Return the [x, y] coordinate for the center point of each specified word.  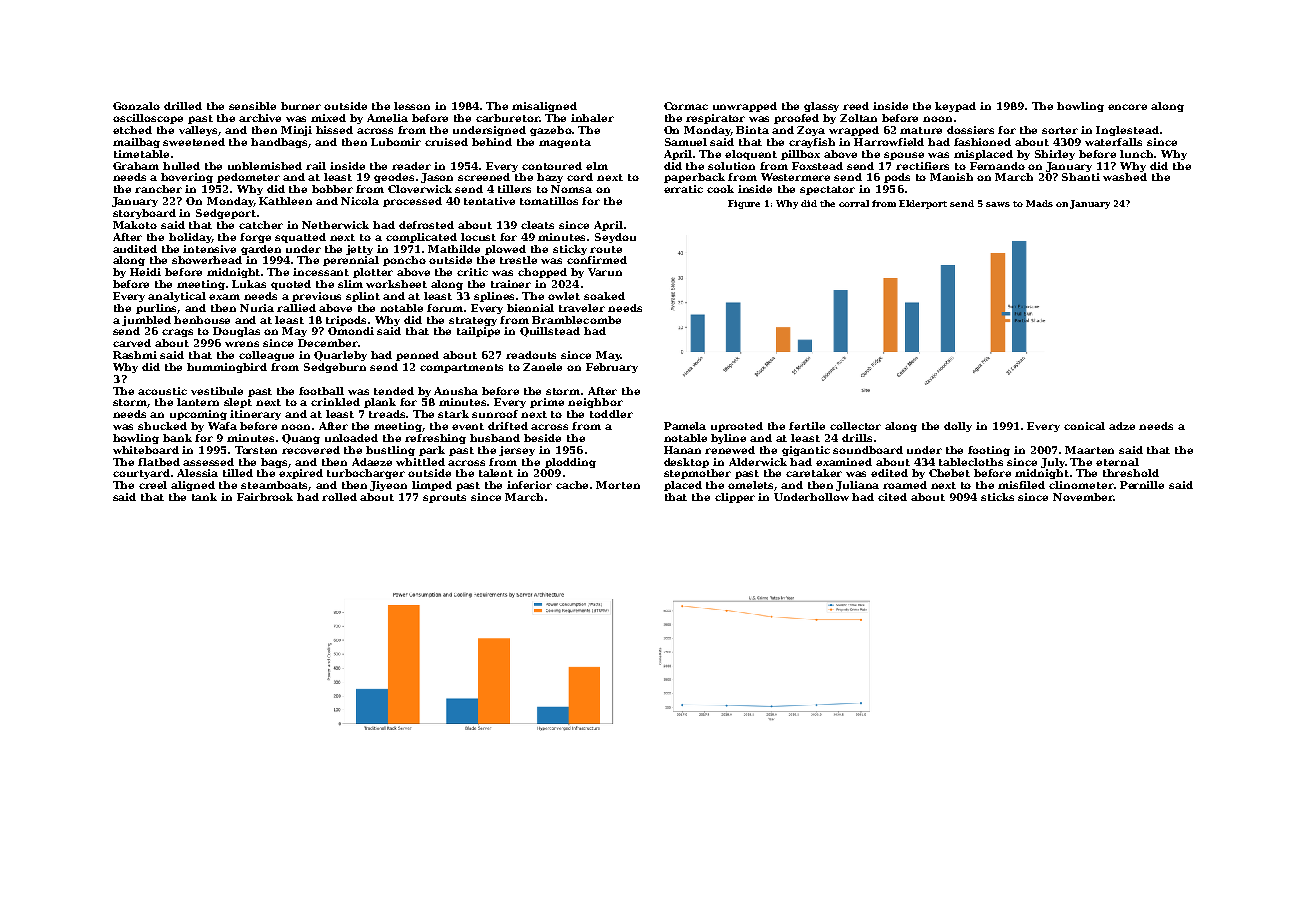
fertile [807, 426]
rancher [158, 189]
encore [1127, 107]
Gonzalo [136, 106]
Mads [1039, 203]
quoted [291, 285]
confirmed [597, 260]
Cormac [686, 106]
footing [989, 451]
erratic [683, 189]
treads [388, 414]
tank [204, 497]
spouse [904, 156]
